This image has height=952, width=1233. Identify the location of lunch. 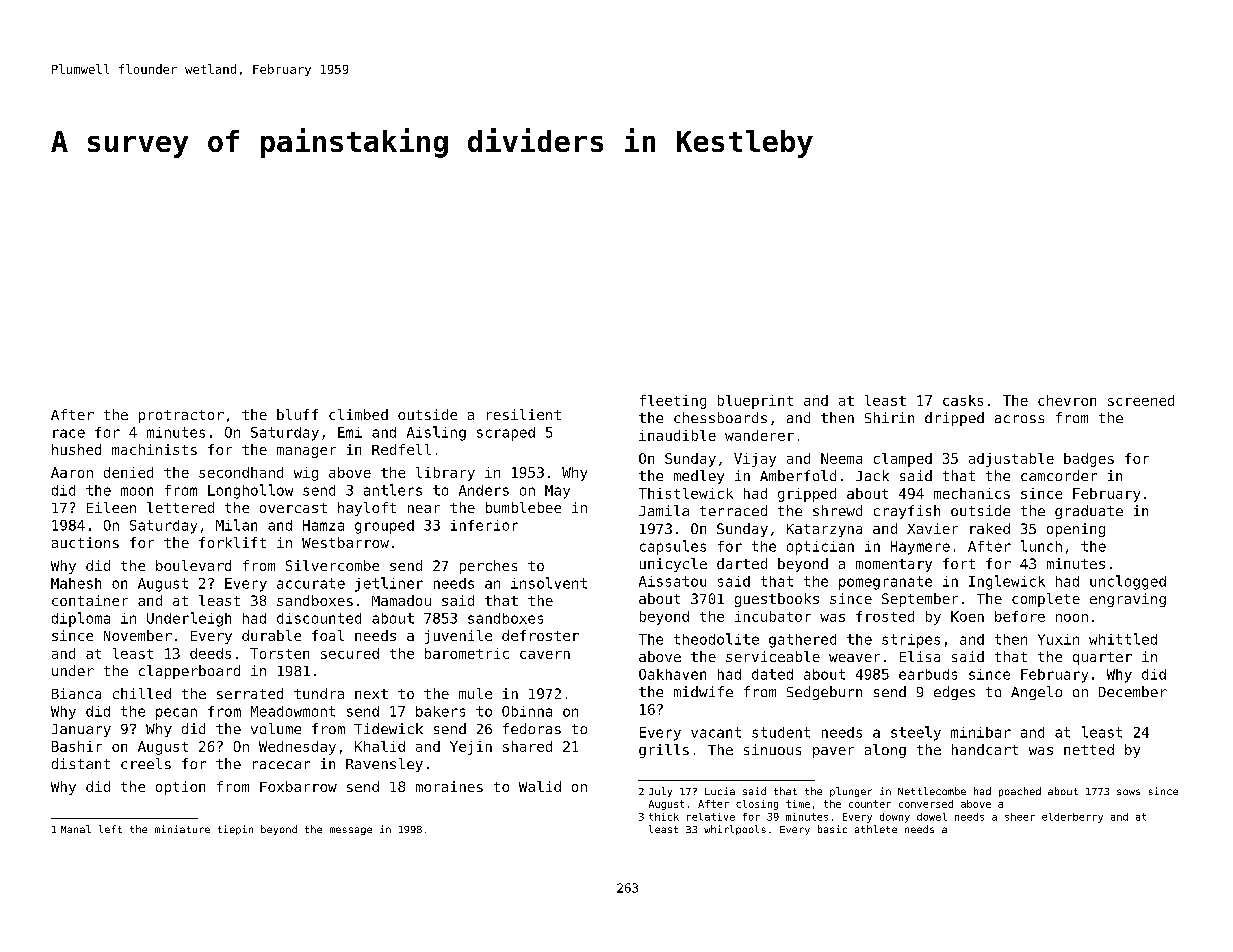
(1041, 546).
